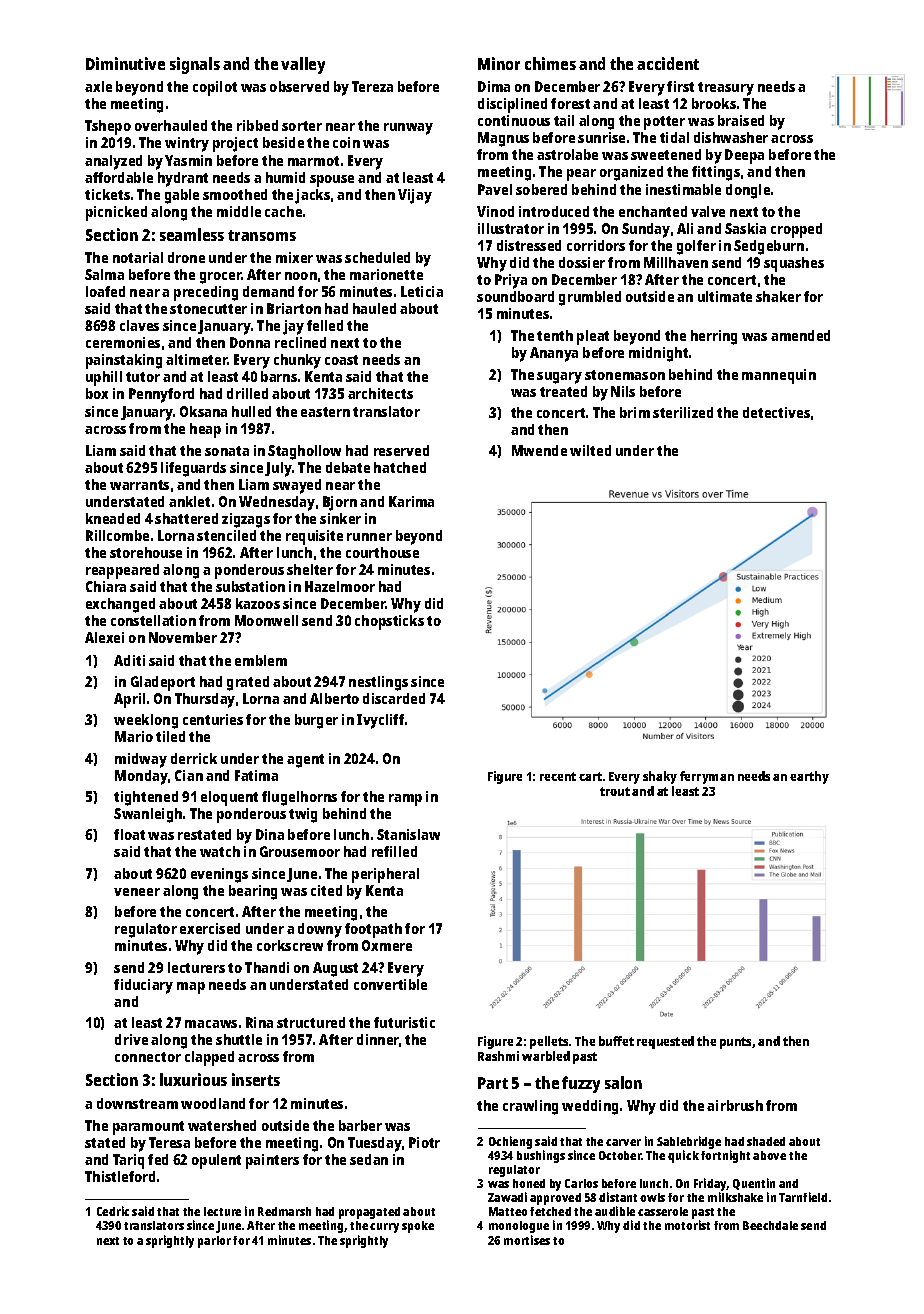 Image resolution: width=924 pixels, height=1314 pixels. Describe the element at coordinates (113, 1211) in the screenshot. I see `Cedric` at that location.
